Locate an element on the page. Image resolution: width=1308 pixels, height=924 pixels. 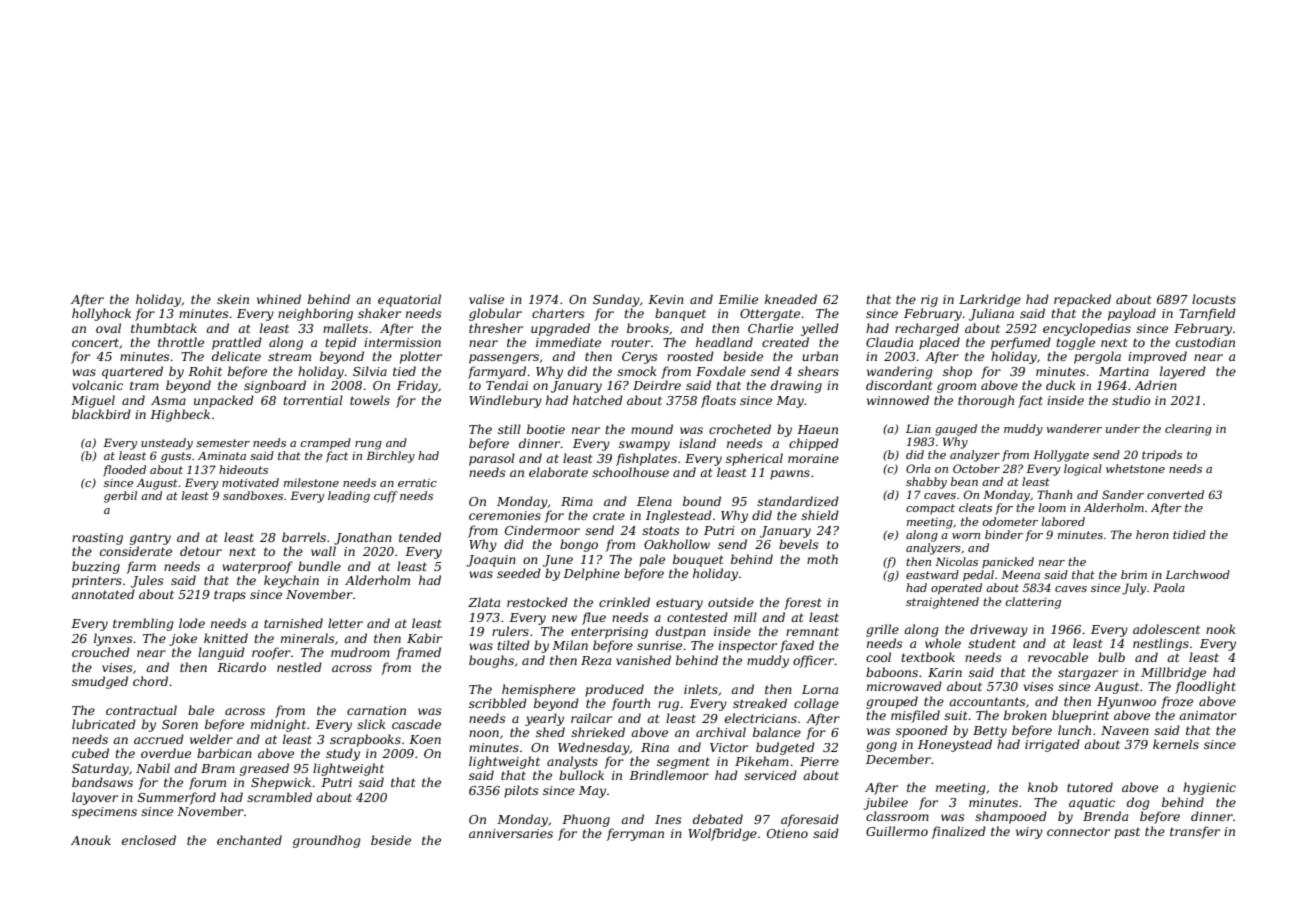
skein is located at coordinates (233, 299).
